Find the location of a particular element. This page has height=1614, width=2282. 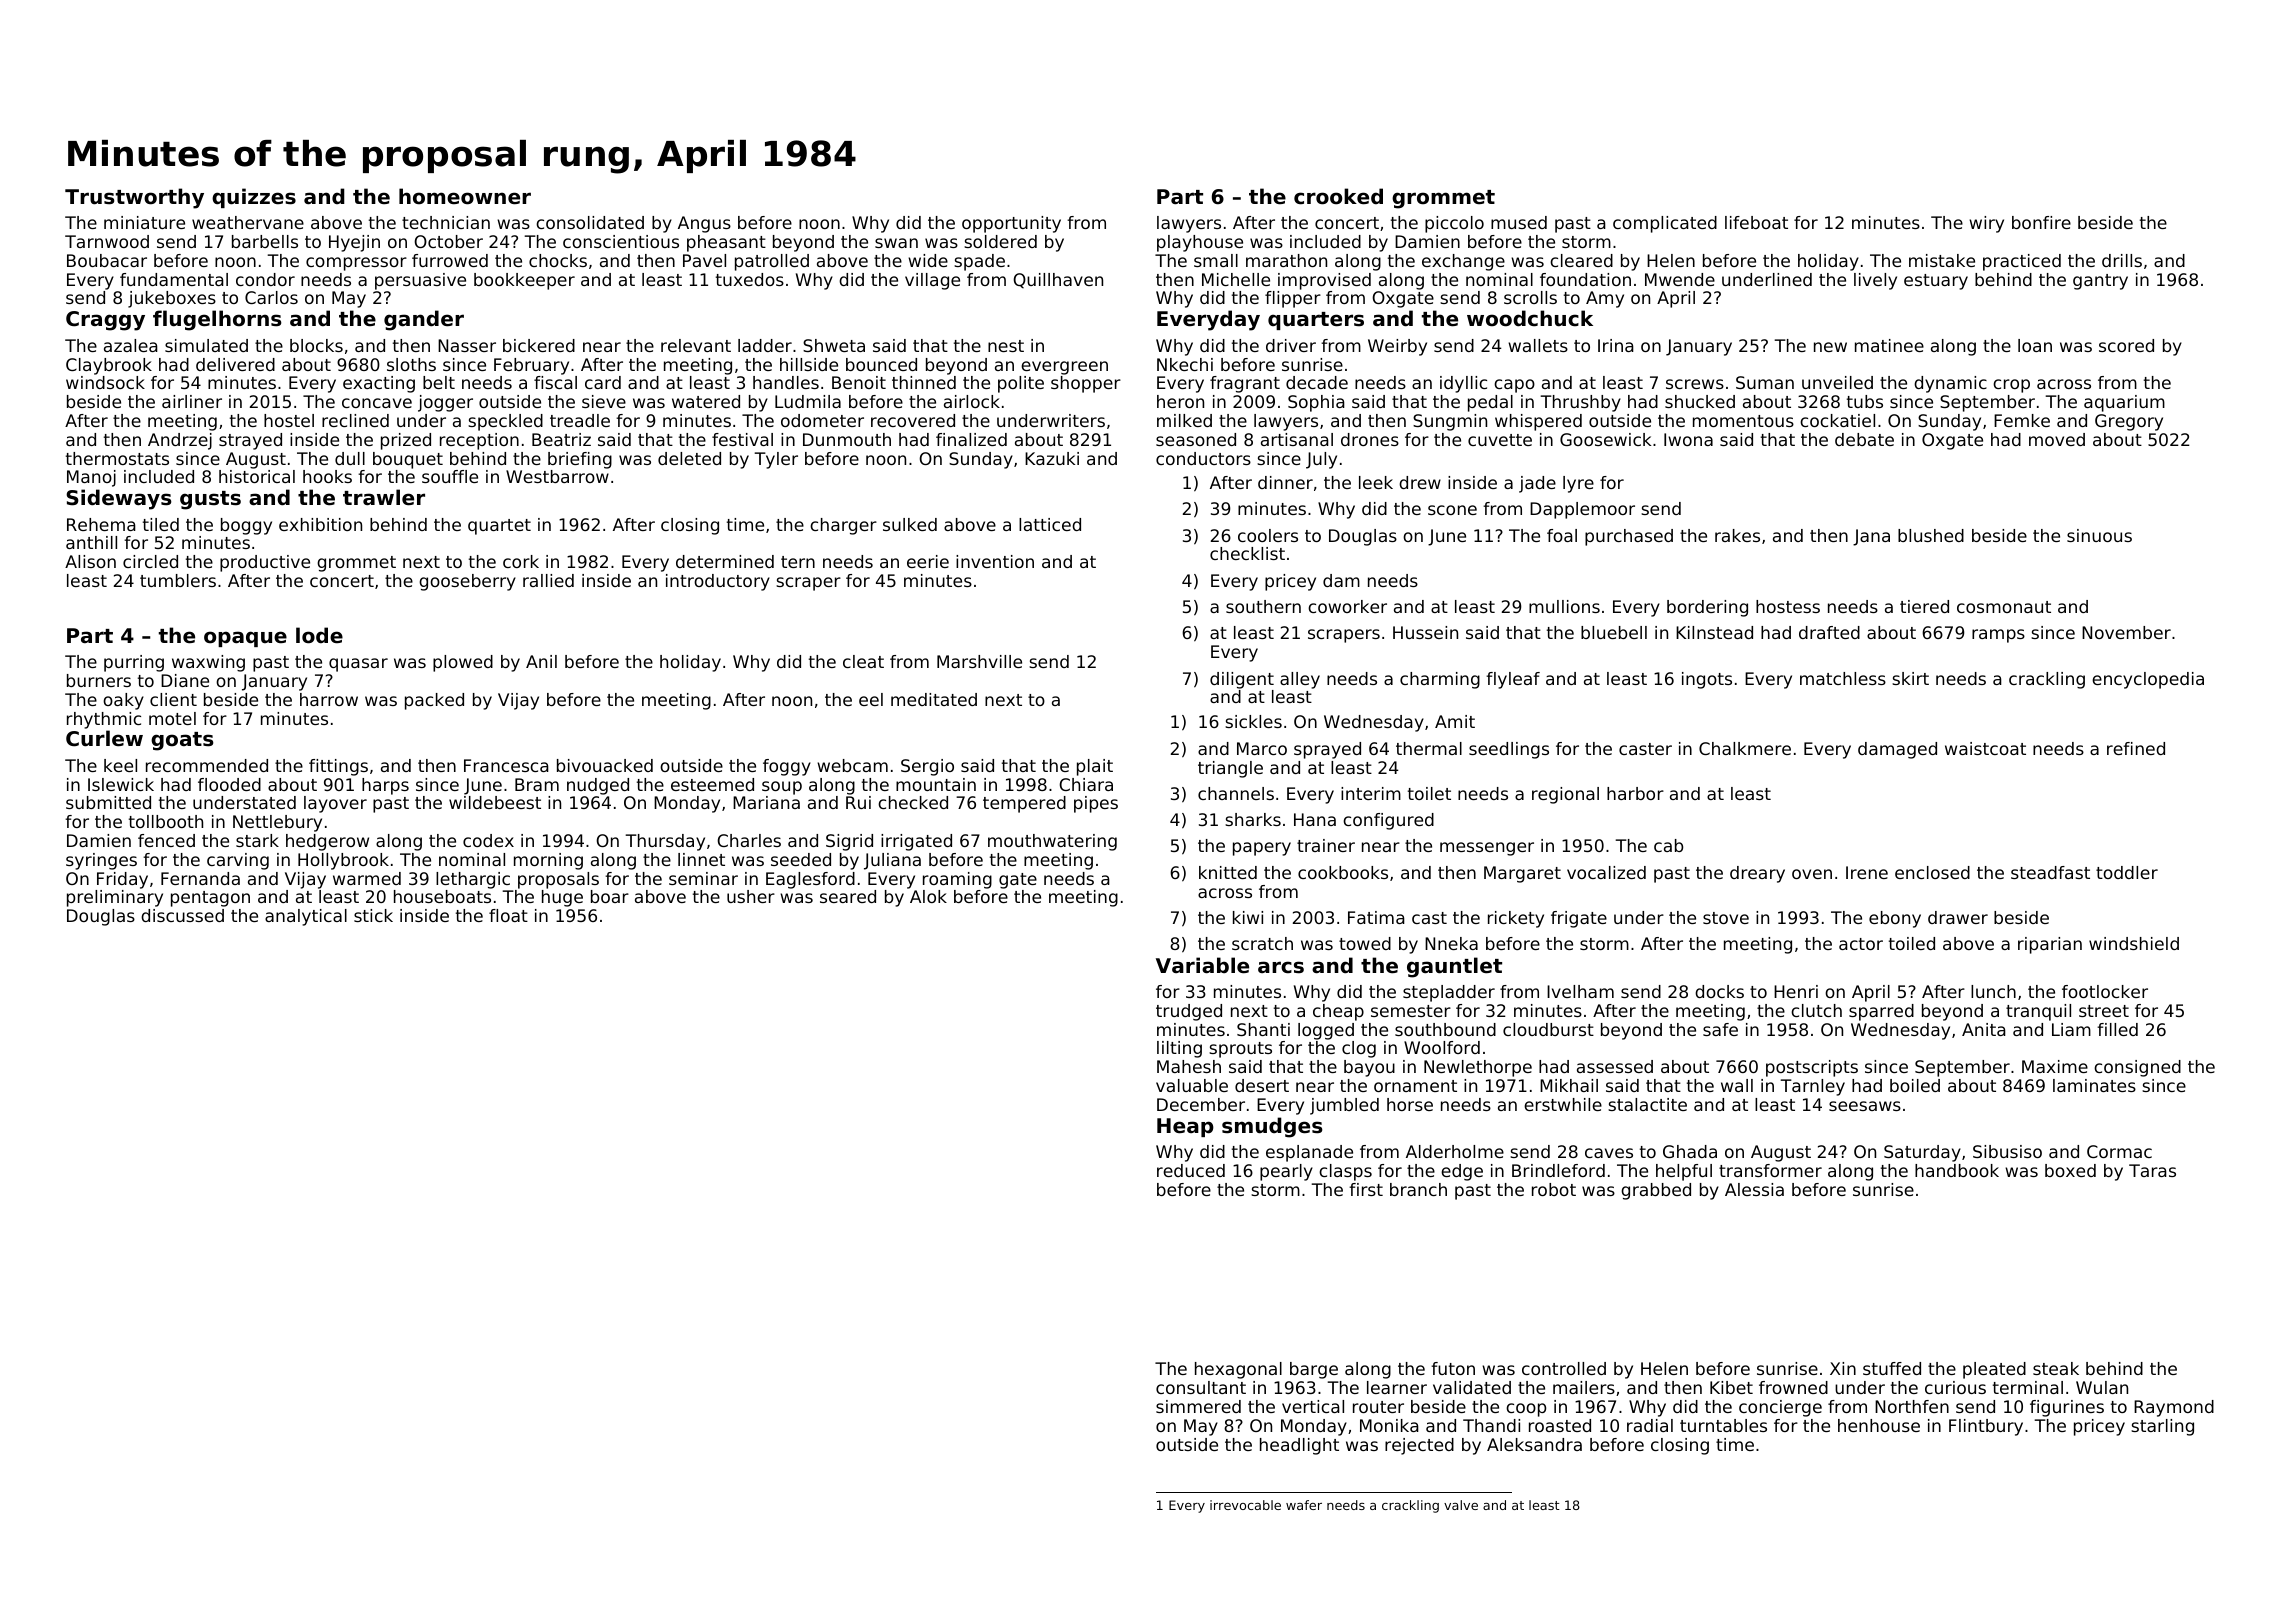

Nkechi is located at coordinates (1185, 364).
